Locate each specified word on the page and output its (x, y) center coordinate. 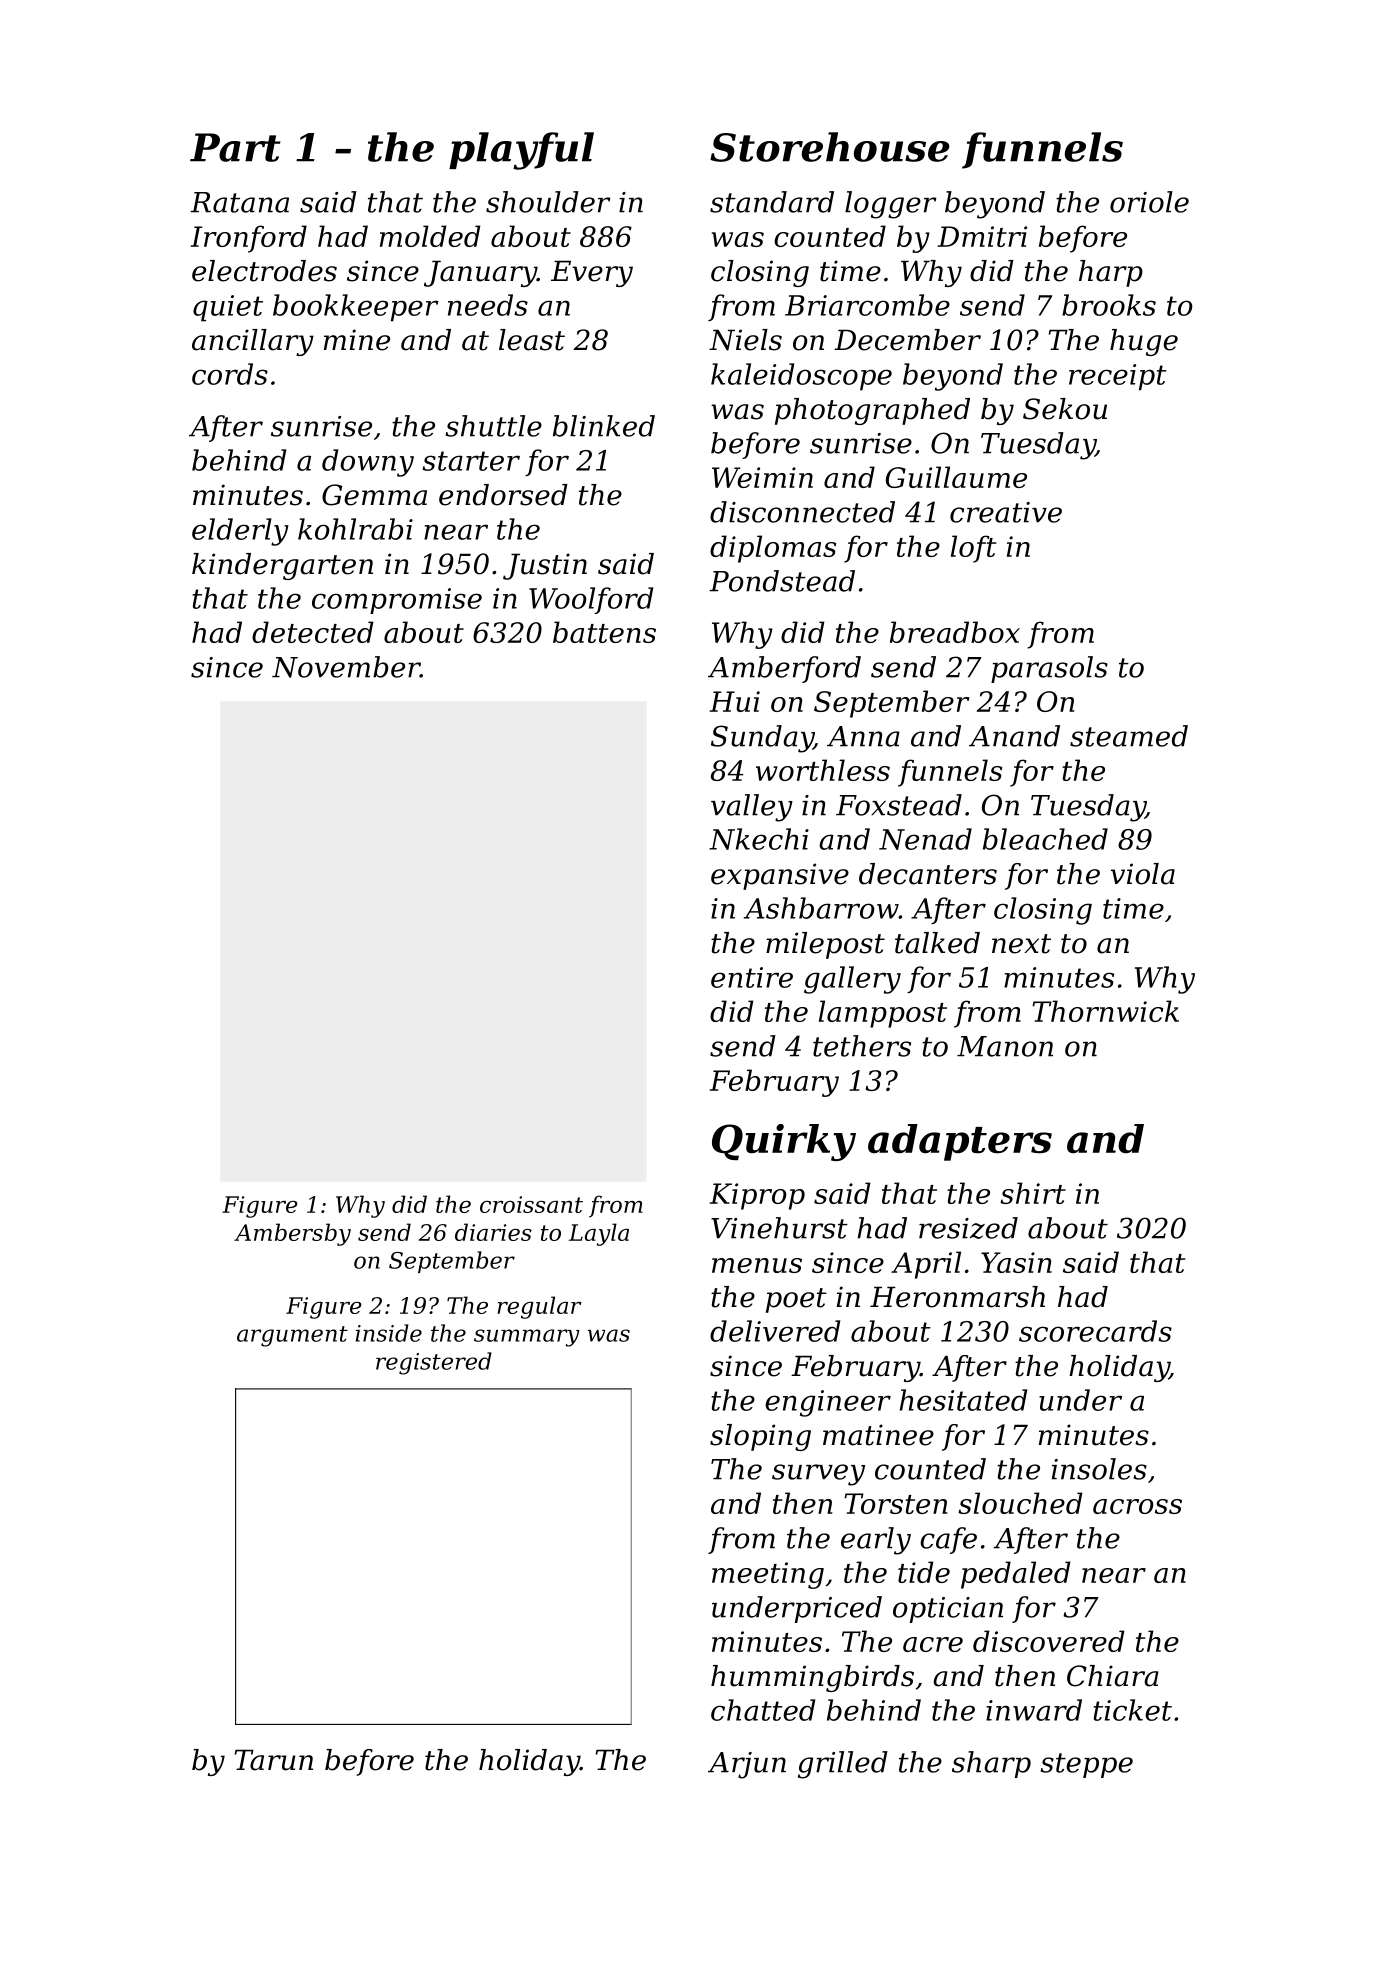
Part (235, 147)
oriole (1149, 202)
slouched (1020, 1503)
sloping (760, 1437)
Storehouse (830, 147)
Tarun (274, 1760)
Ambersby (292, 1234)
